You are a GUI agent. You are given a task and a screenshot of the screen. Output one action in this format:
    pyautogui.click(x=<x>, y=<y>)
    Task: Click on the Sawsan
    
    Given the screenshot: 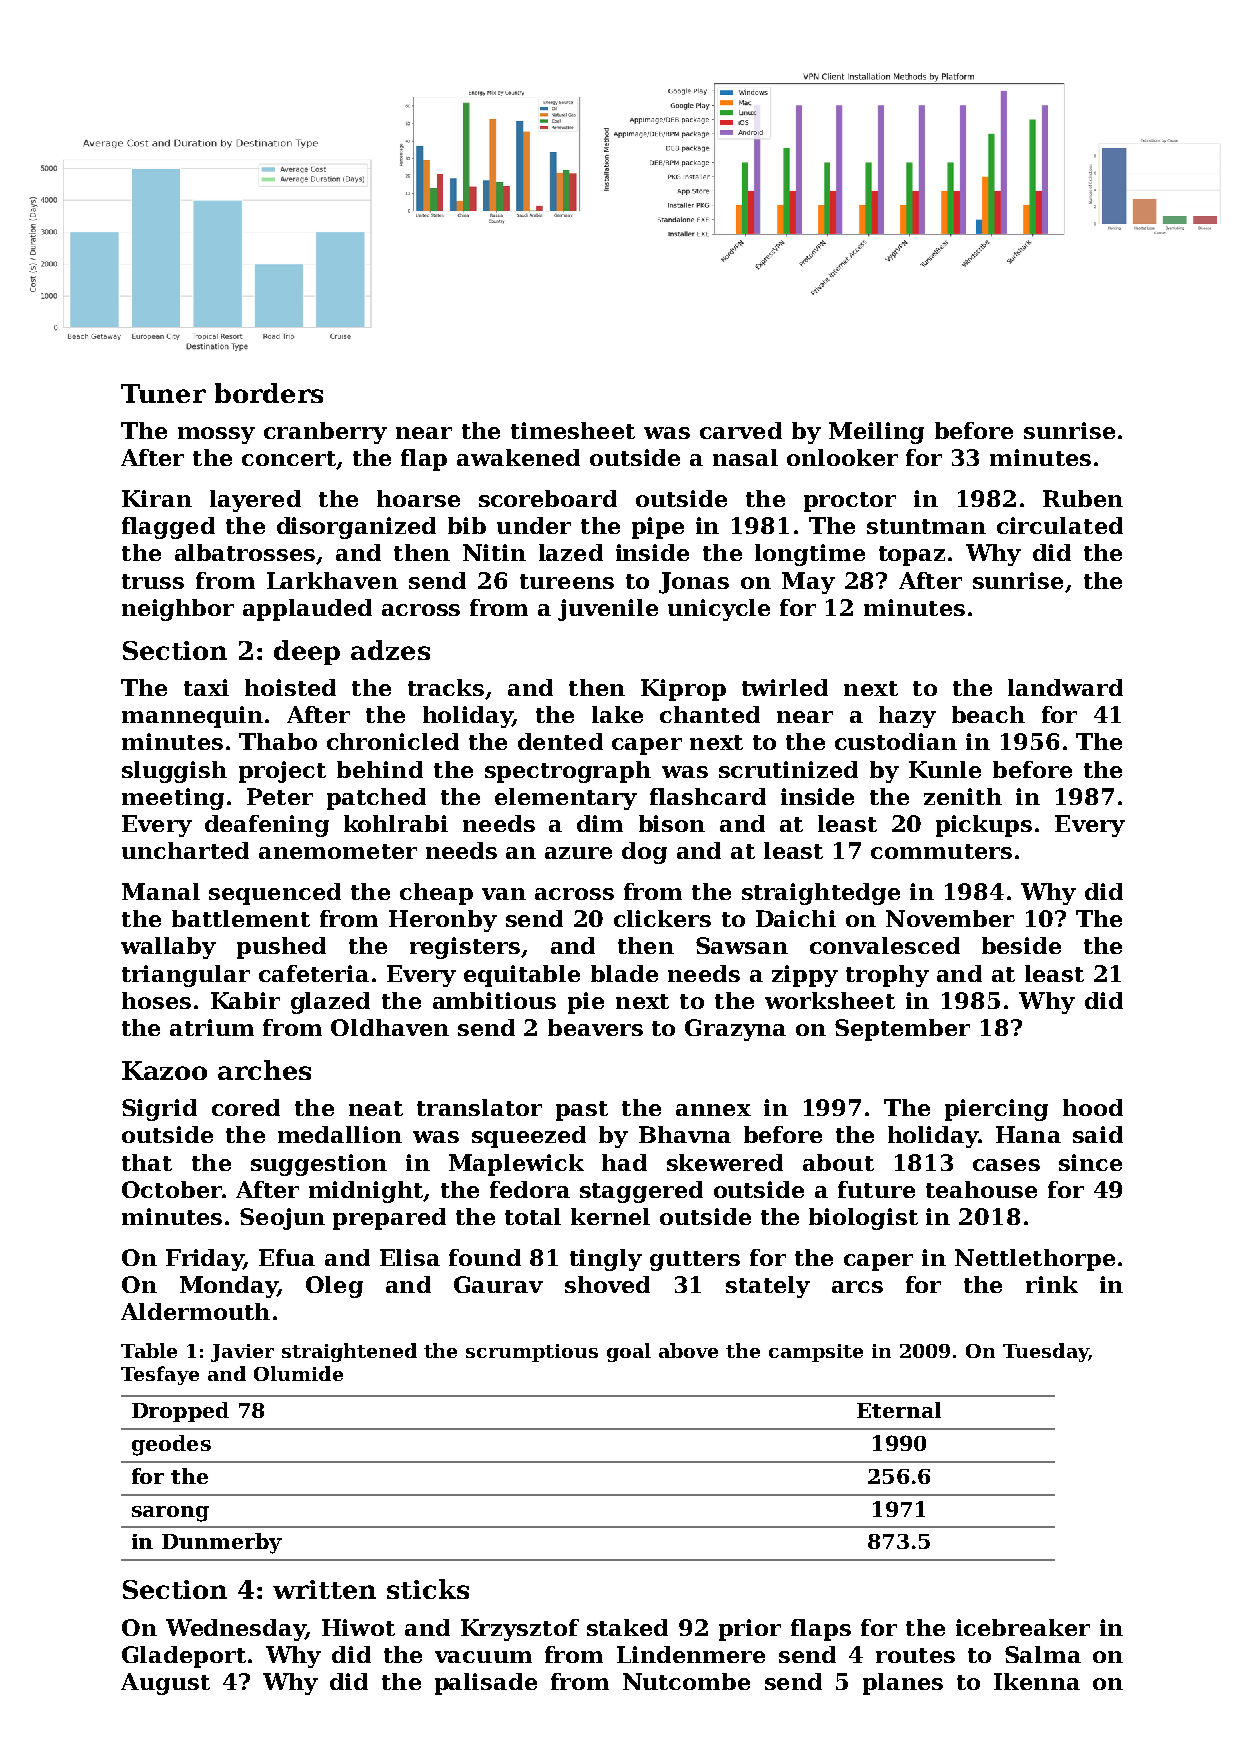 What is the action you would take?
    pyautogui.click(x=742, y=945)
